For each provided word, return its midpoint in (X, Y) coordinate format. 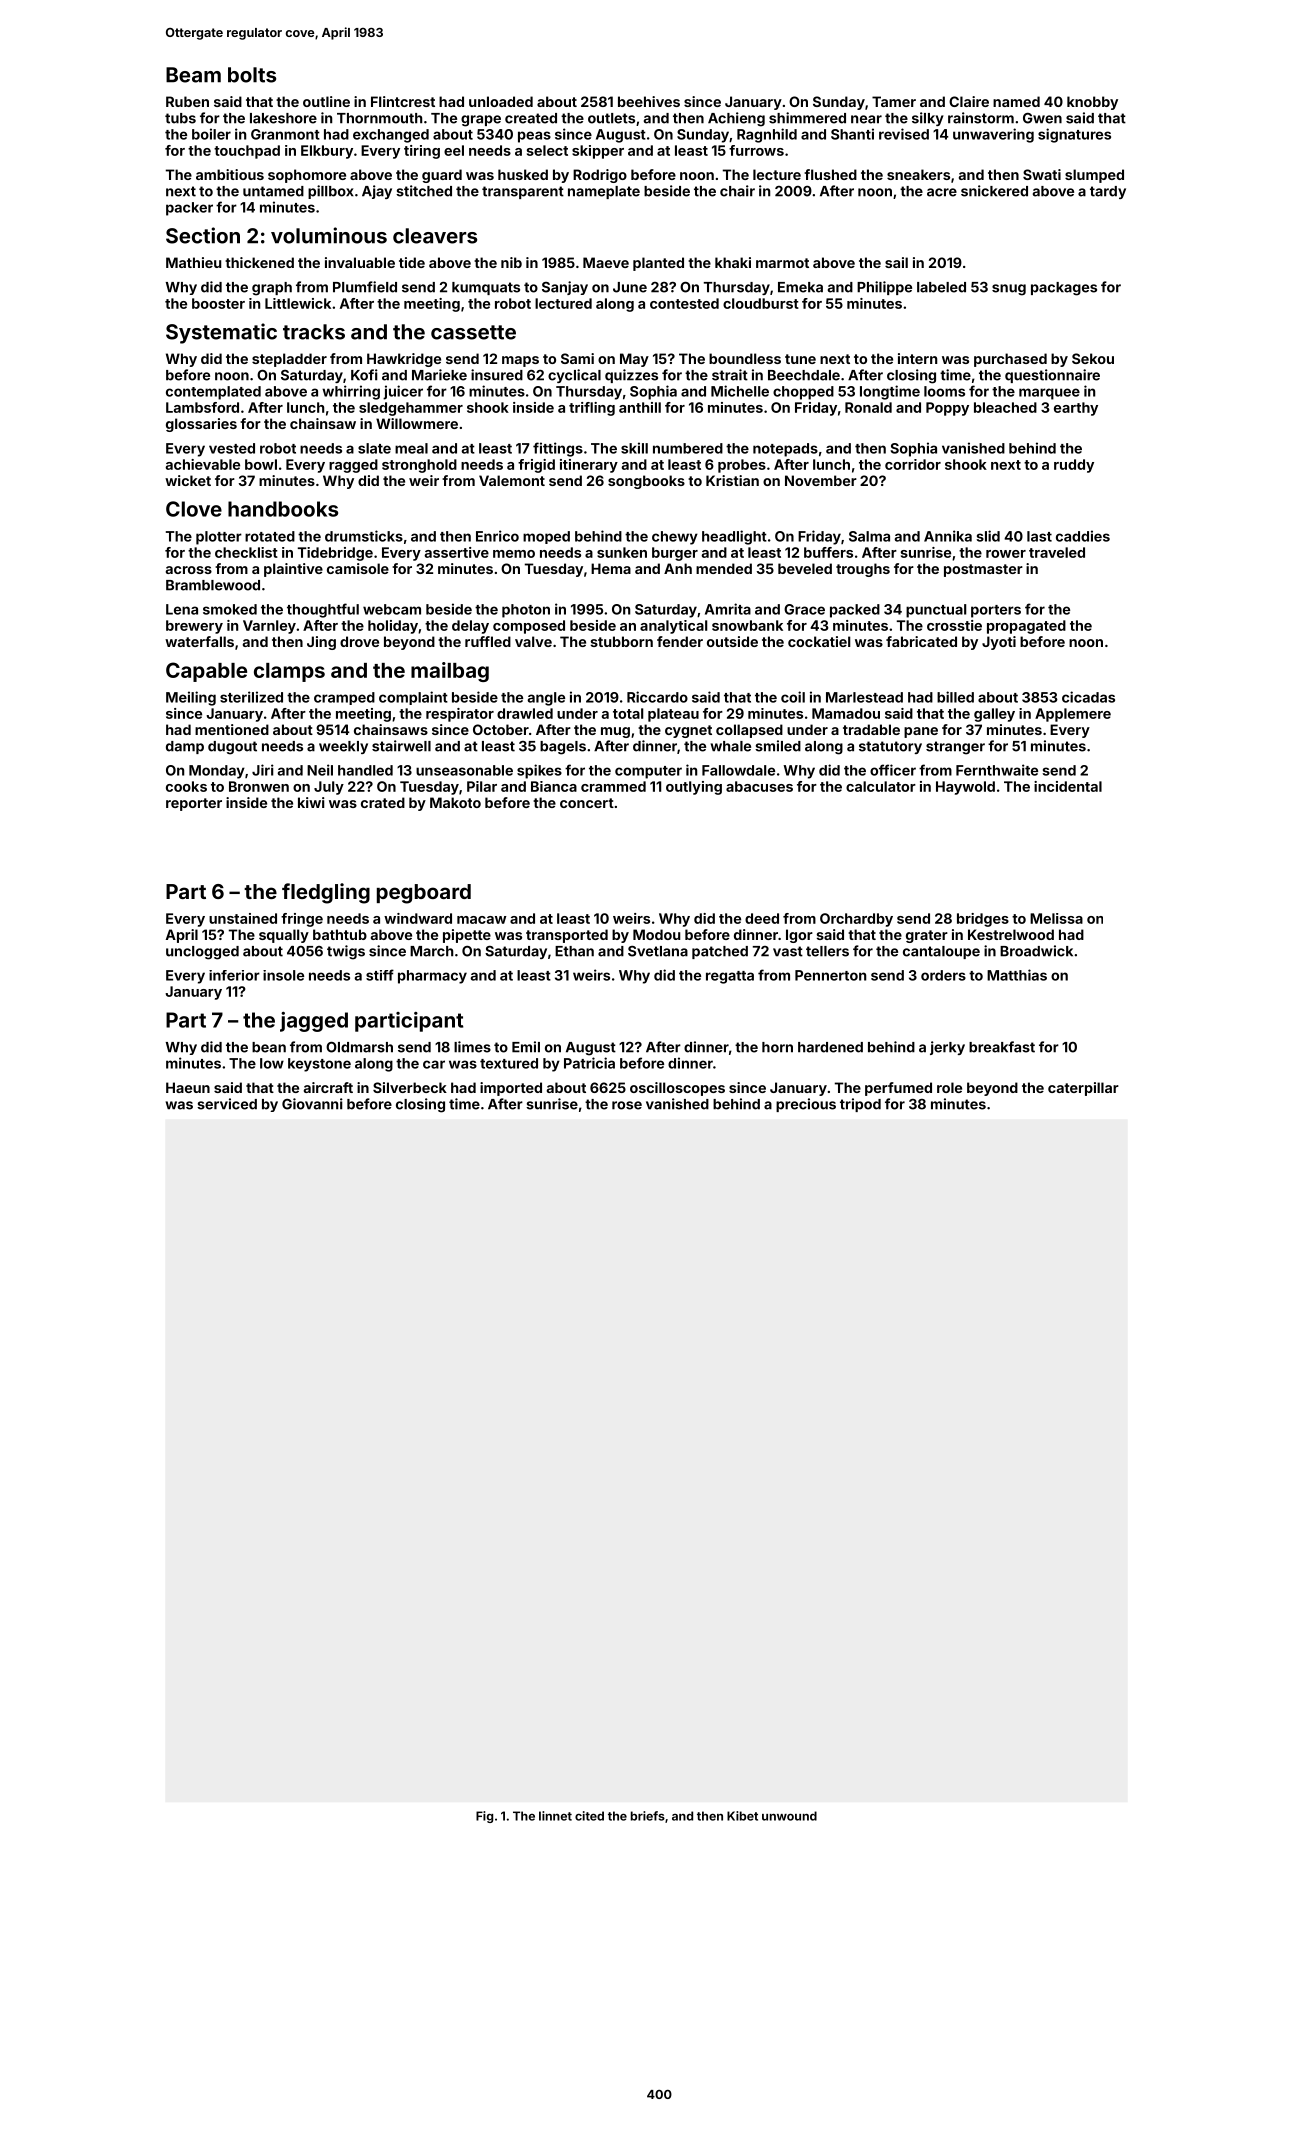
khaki (733, 262)
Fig (484, 1817)
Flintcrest (403, 101)
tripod (860, 1105)
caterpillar (1083, 1089)
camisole (358, 568)
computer (648, 772)
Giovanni (312, 1104)
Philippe (884, 288)
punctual (936, 611)
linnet (555, 1816)
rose (627, 1105)
